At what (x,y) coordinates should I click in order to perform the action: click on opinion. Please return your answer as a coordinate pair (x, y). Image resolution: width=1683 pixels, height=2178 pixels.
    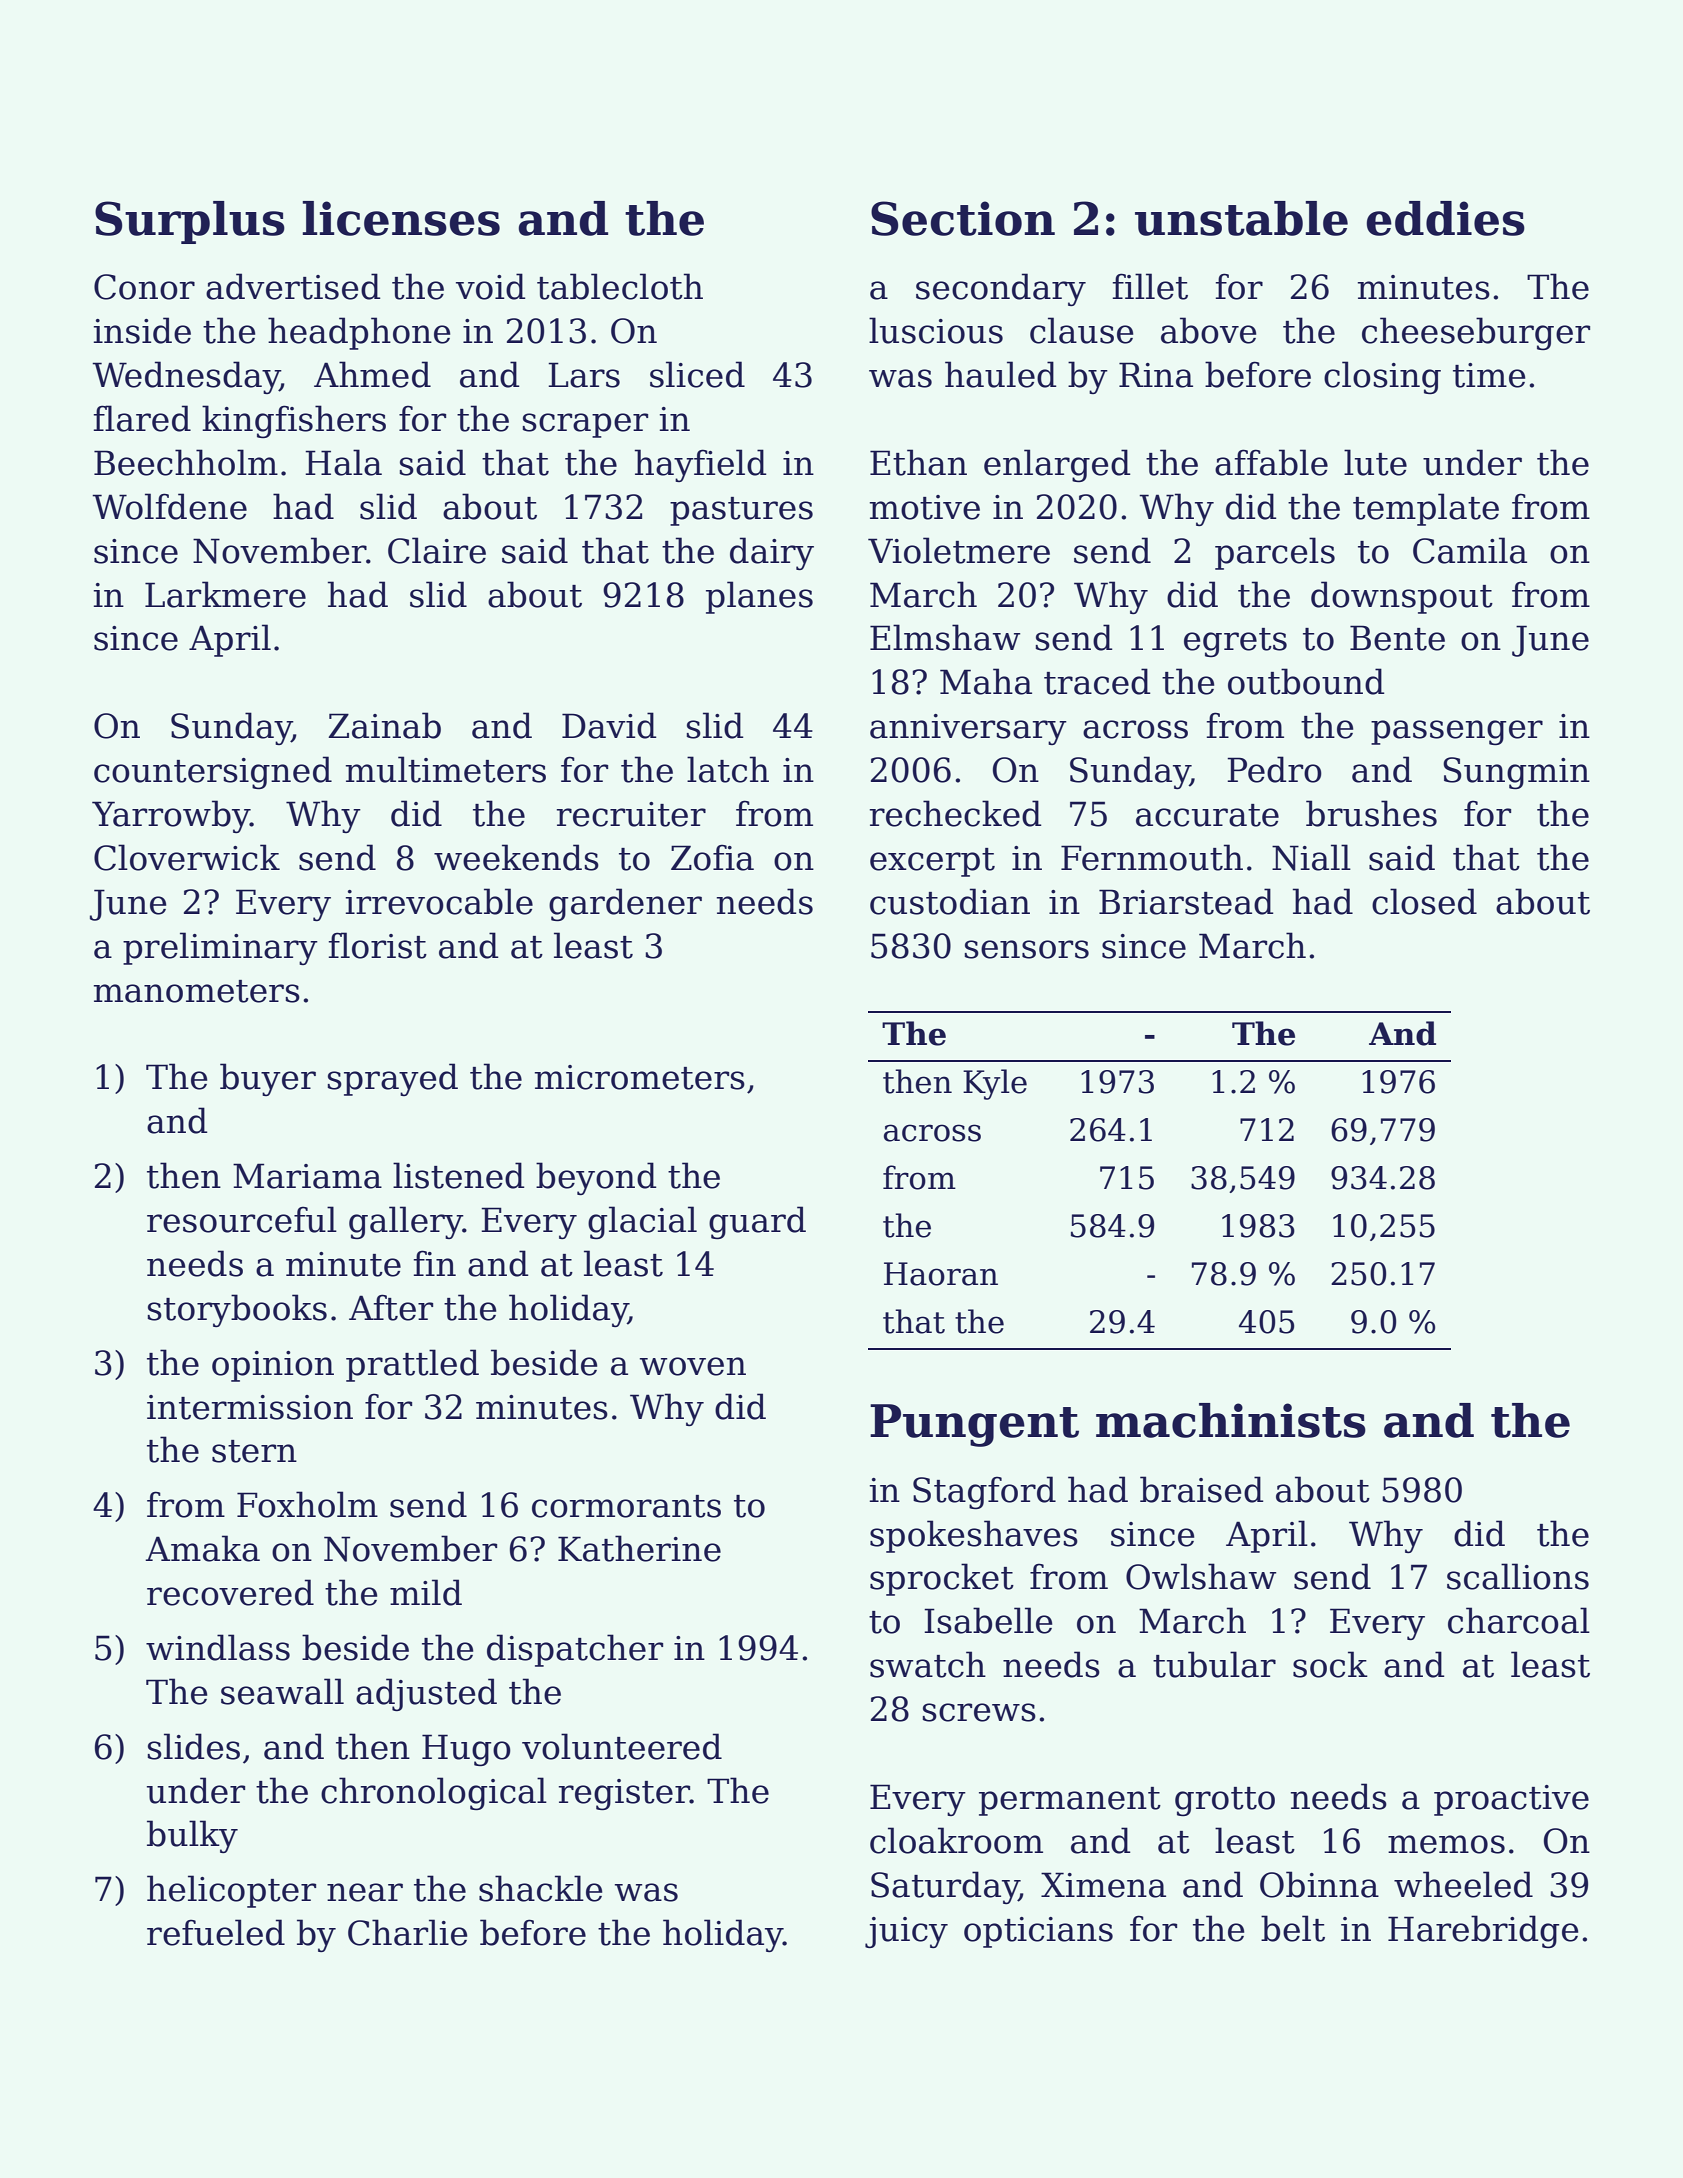
    Looking at the image, I should click on (273, 1366).
